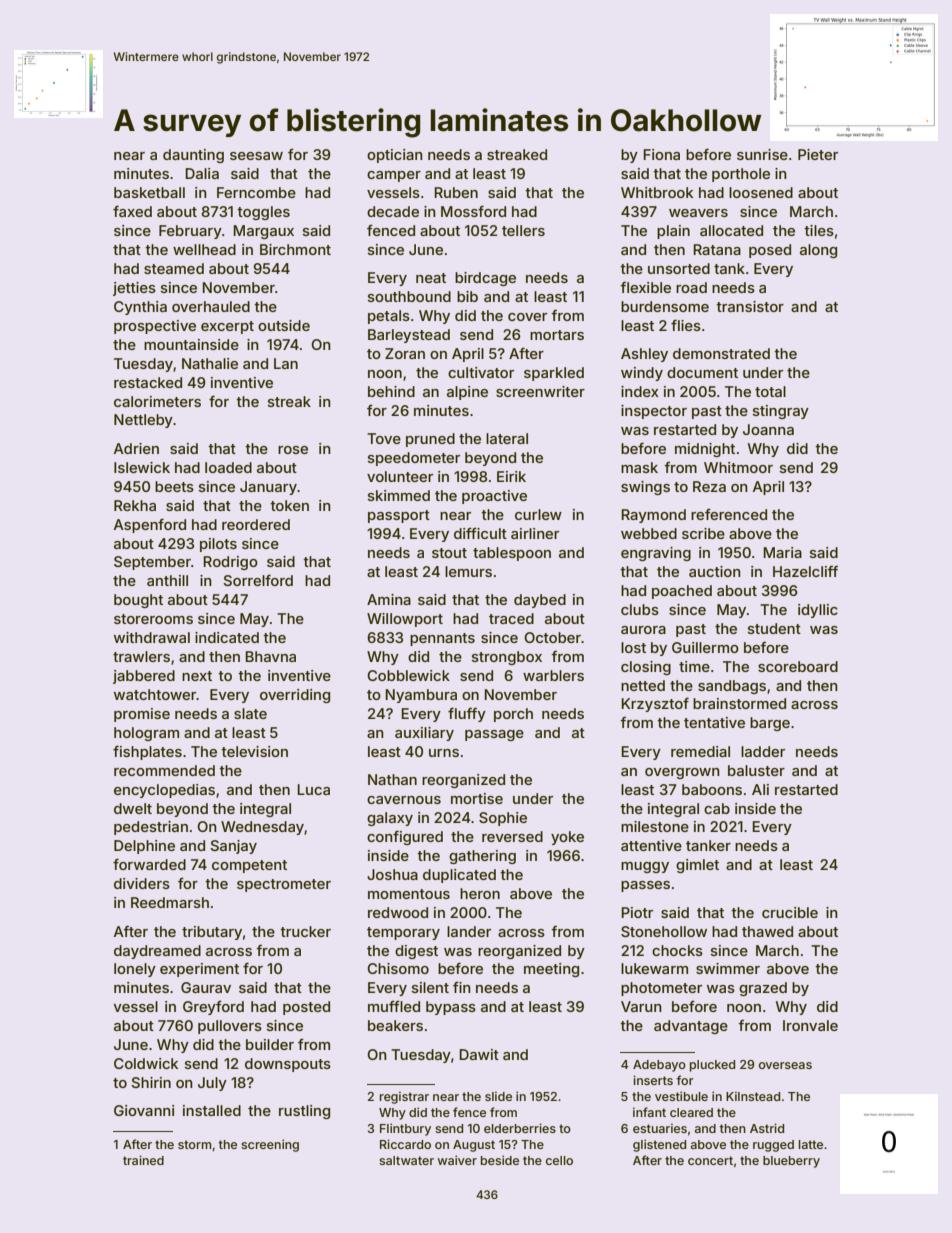 This page has height=1233, width=952. What do you see at coordinates (295, 249) in the page?
I see `Birchmont` at bounding box center [295, 249].
